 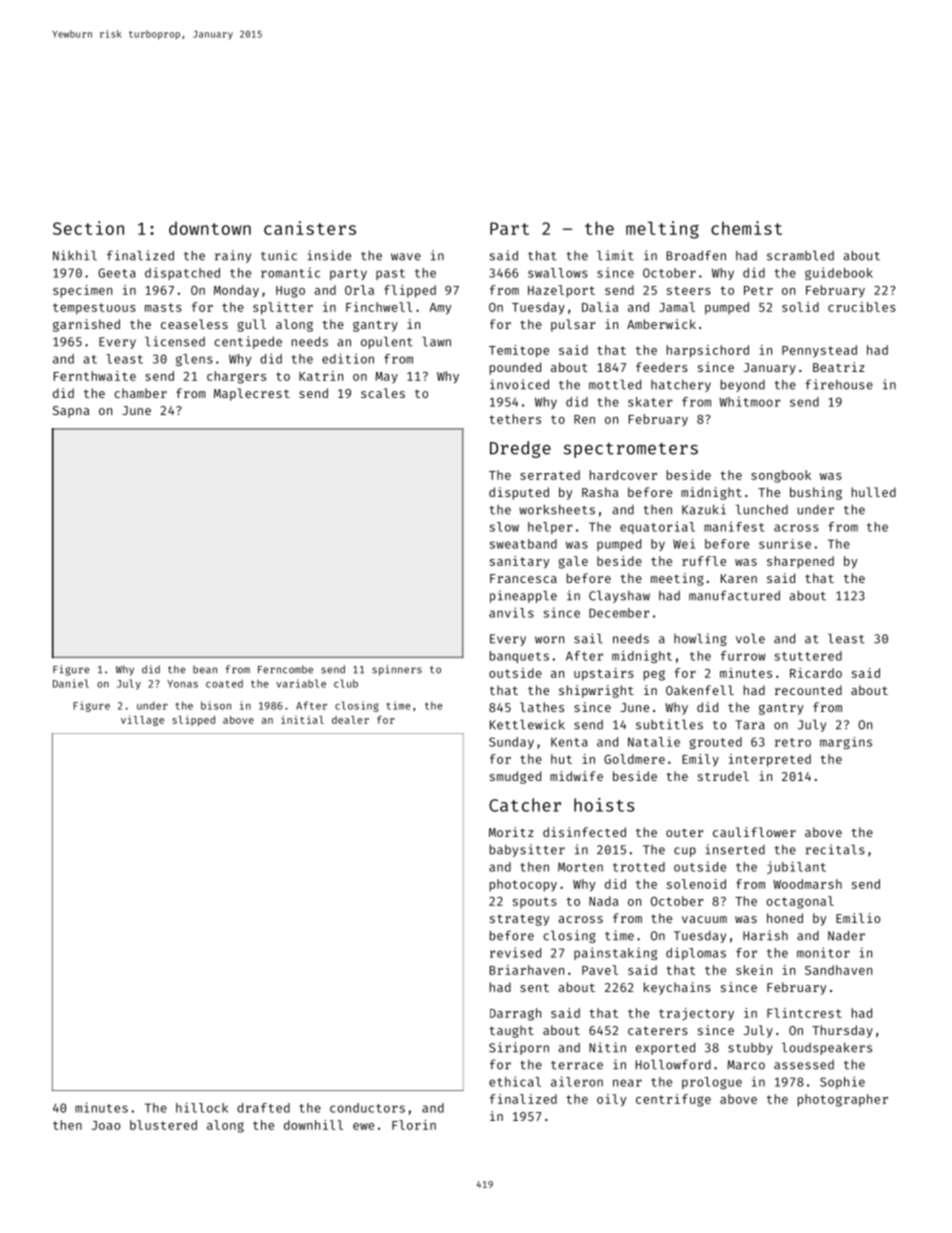 I want to click on ethical, so click(x=515, y=1081).
